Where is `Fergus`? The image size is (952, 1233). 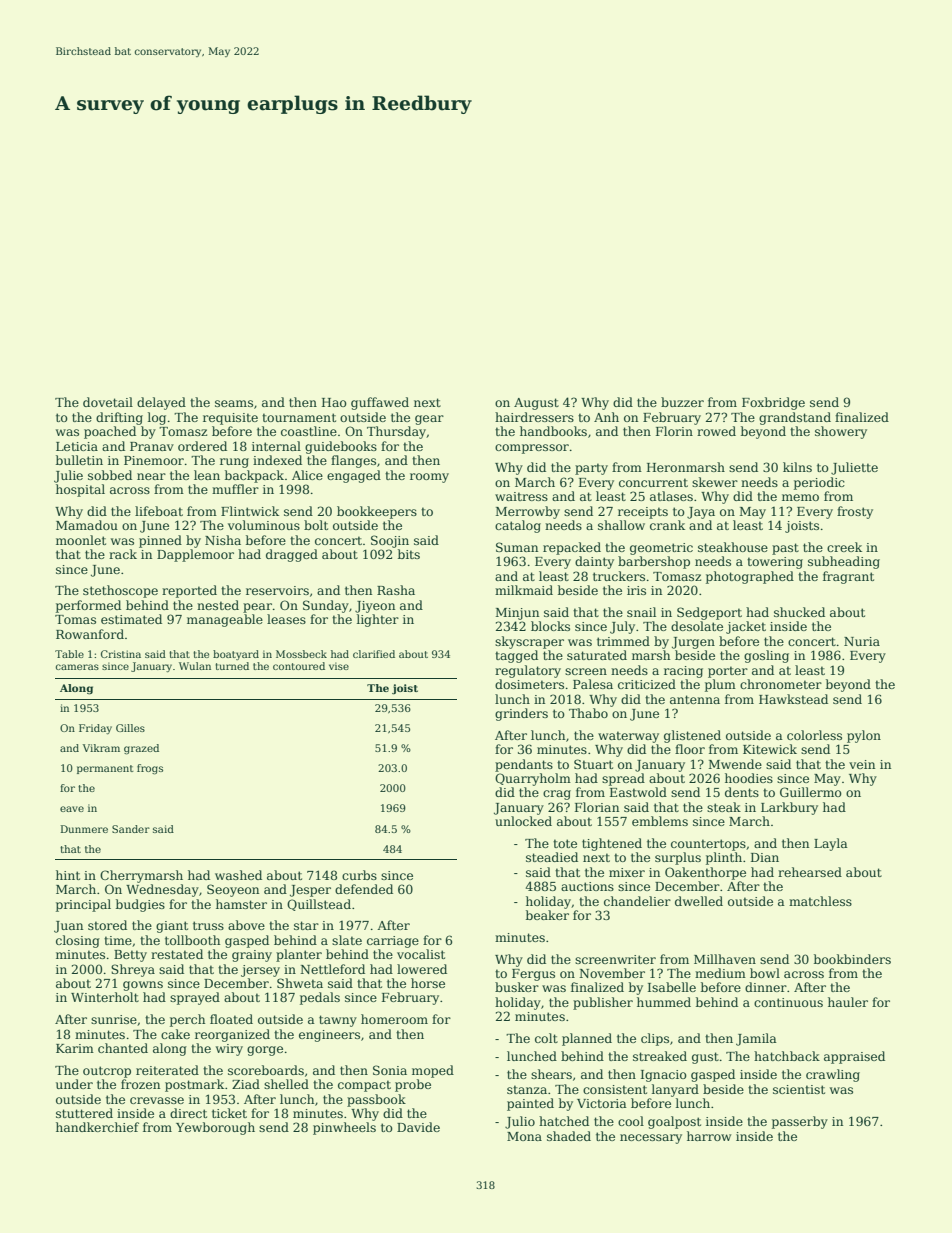 Fergus is located at coordinates (533, 975).
